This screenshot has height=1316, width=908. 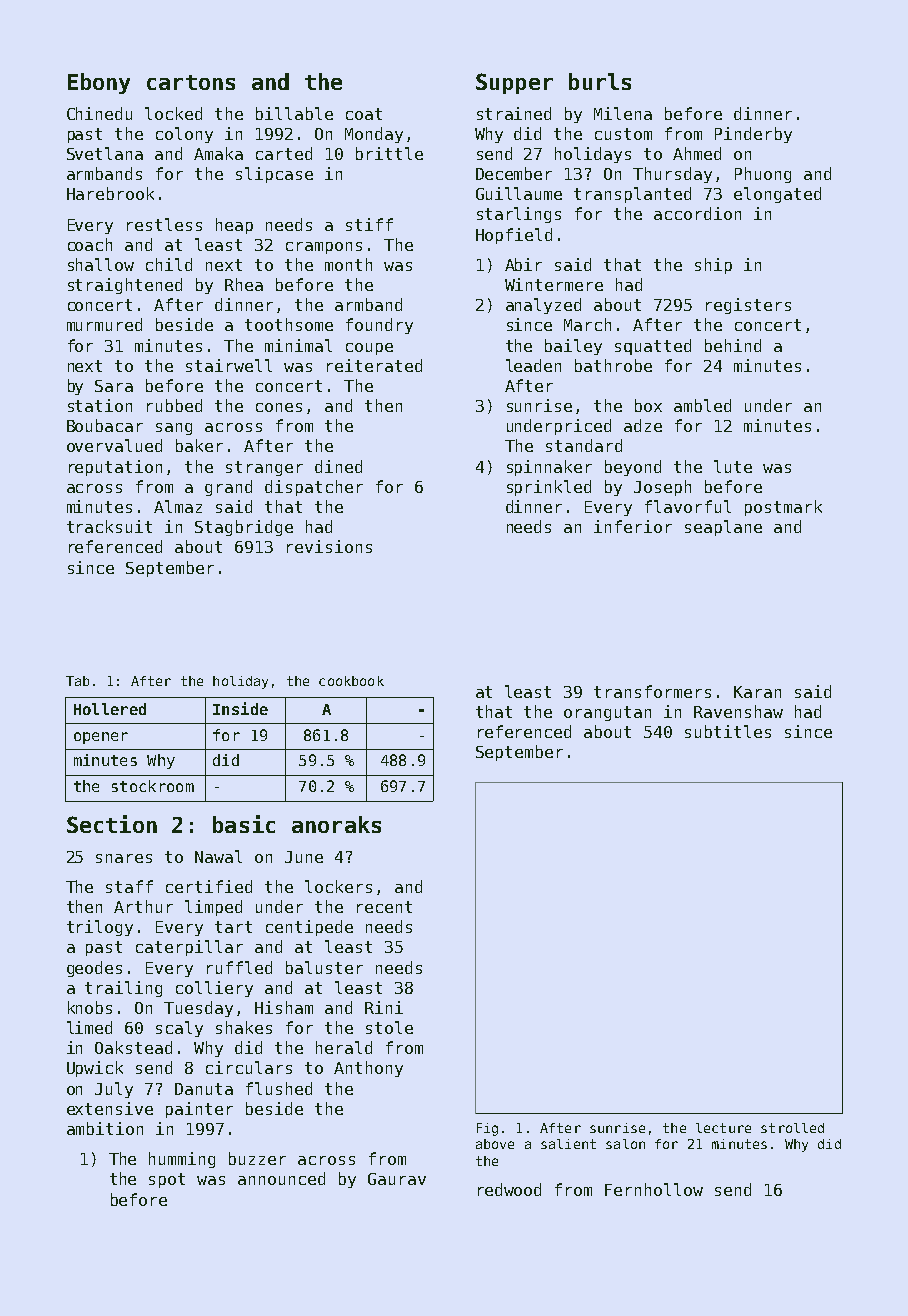 I want to click on billable, so click(x=294, y=113).
